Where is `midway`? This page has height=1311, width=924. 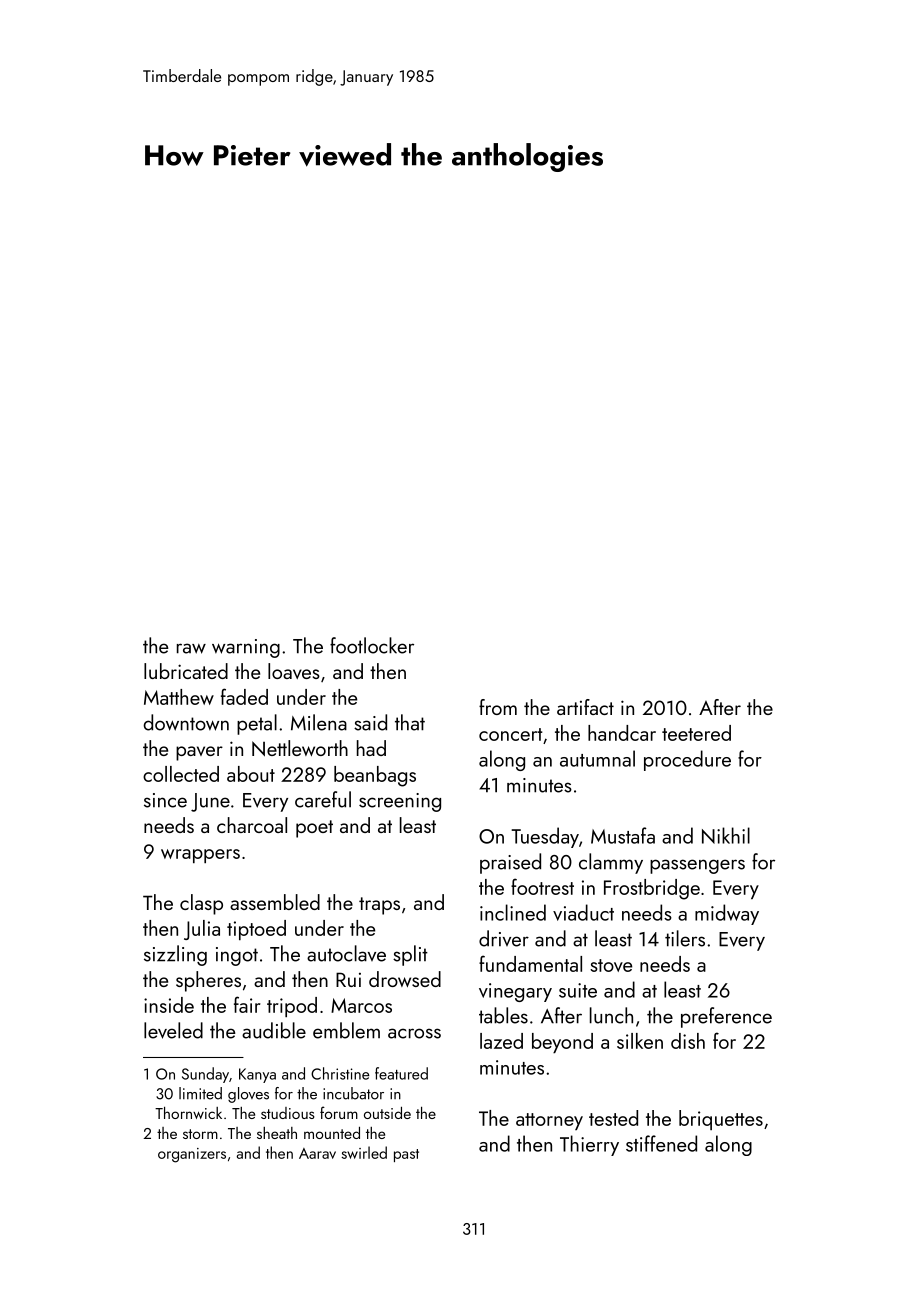 midway is located at coordinates (727, 914).
